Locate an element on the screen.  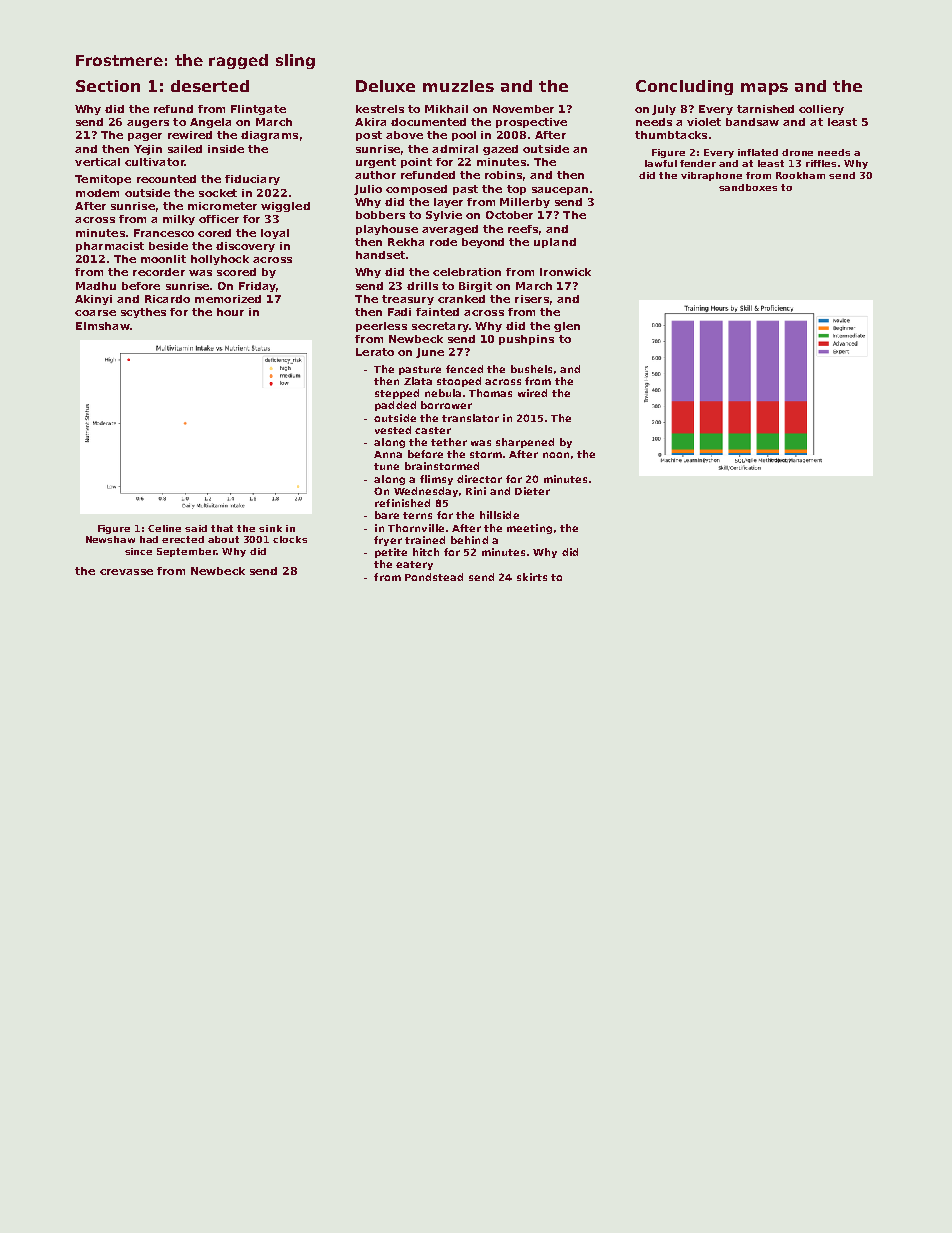
Newshaw is located at coordinates (110, 539).
